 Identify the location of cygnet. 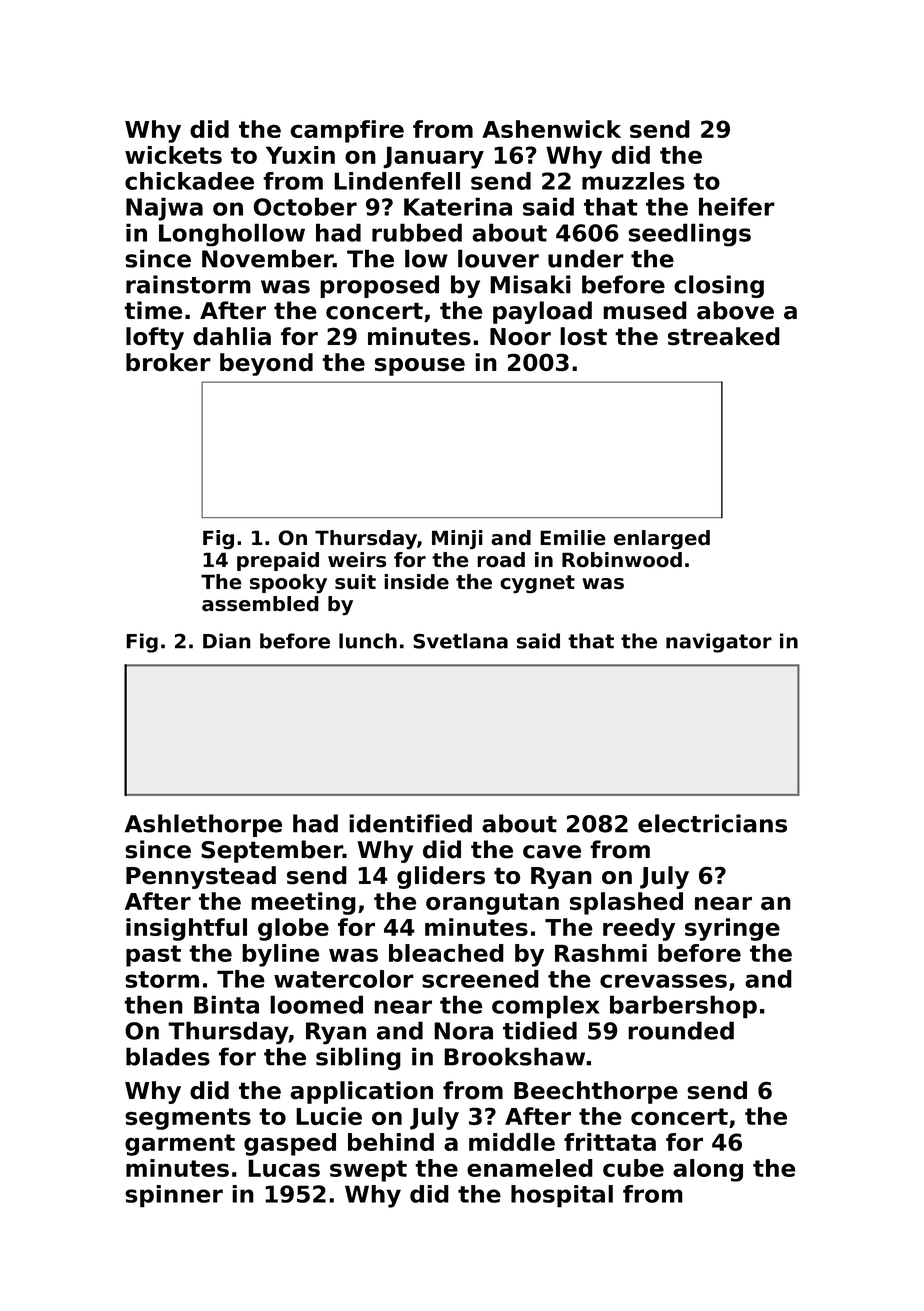
(537, 584).
